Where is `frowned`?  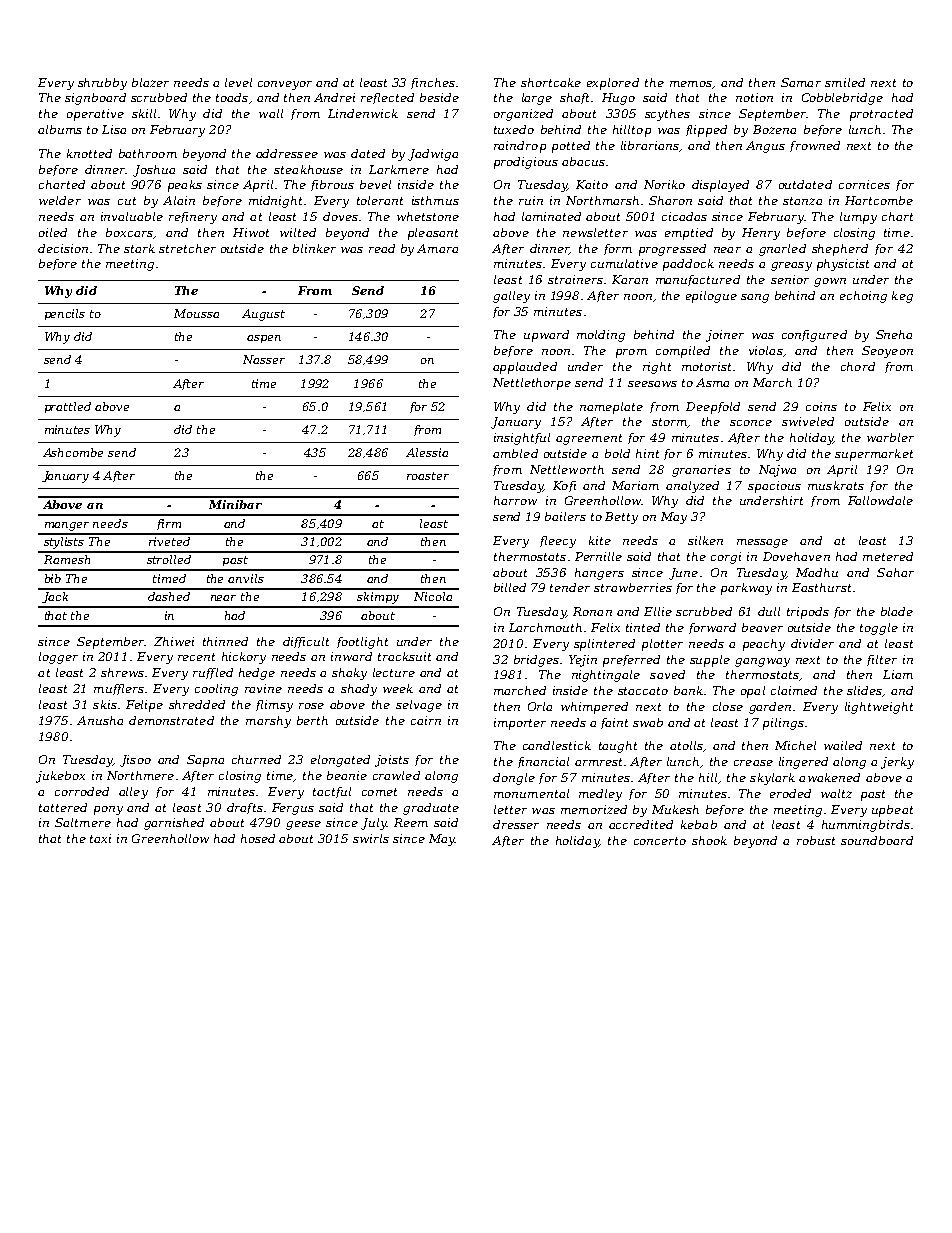
frowned is located at coordinates (815, 146).
